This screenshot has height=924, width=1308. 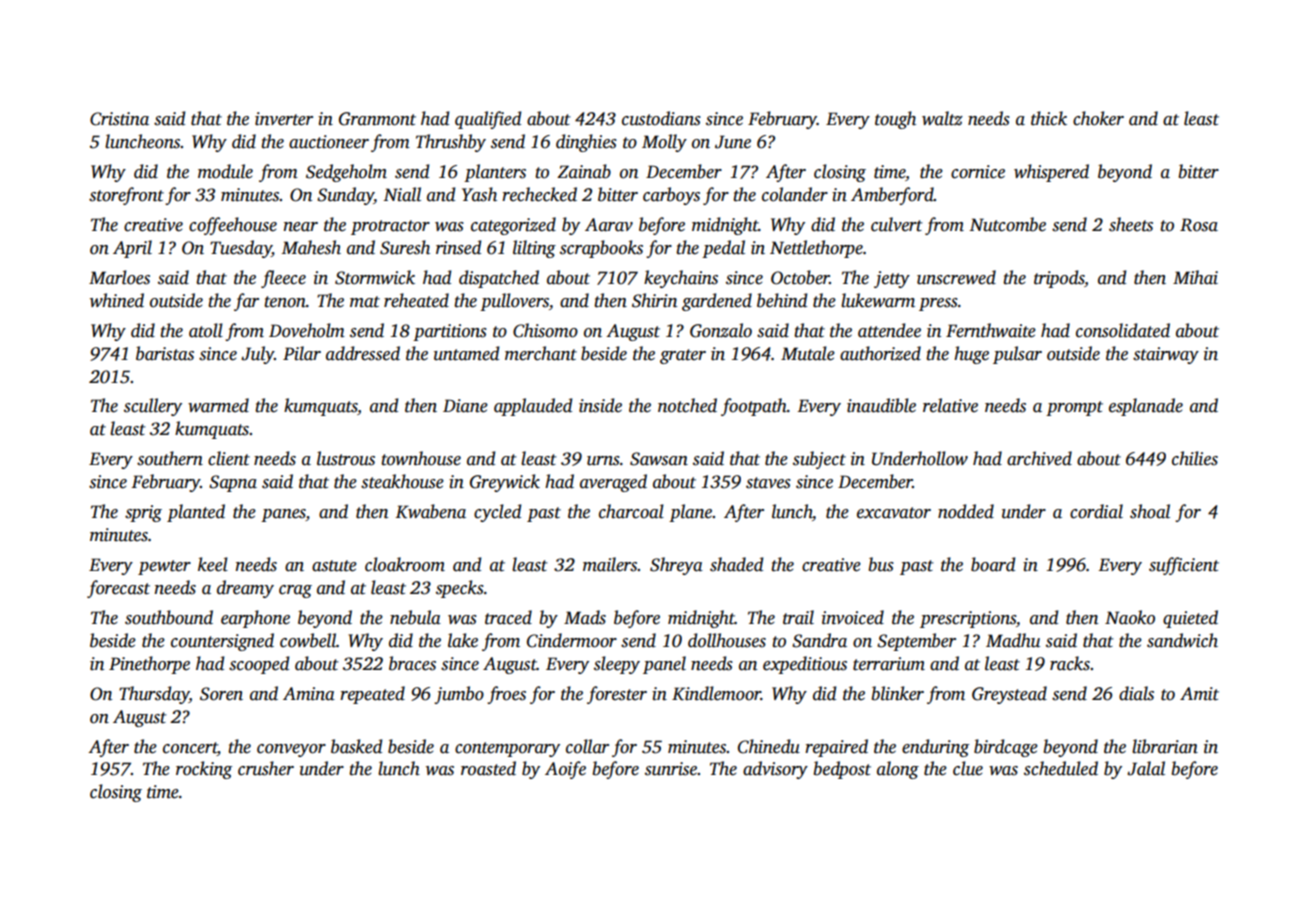 What do you see at coordinates (1146, 407) in the screenshot?
I see `esplanade` at bounding box center [1146, 407].
